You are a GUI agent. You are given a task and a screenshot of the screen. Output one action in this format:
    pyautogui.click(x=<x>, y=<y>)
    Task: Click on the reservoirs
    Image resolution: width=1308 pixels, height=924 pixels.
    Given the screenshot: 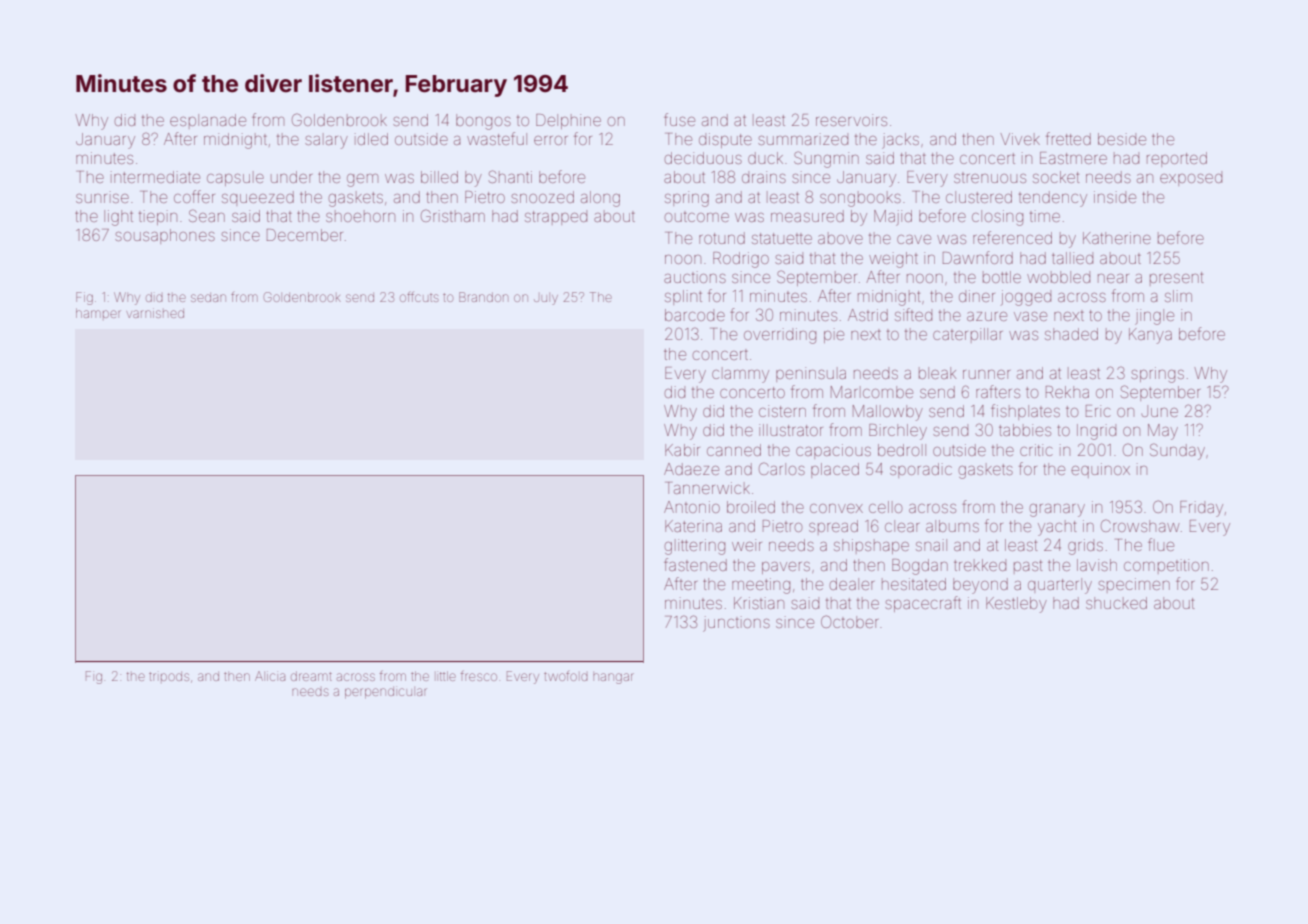 What is the action you would take?
    pyautogui.click(x=851, y=120)
